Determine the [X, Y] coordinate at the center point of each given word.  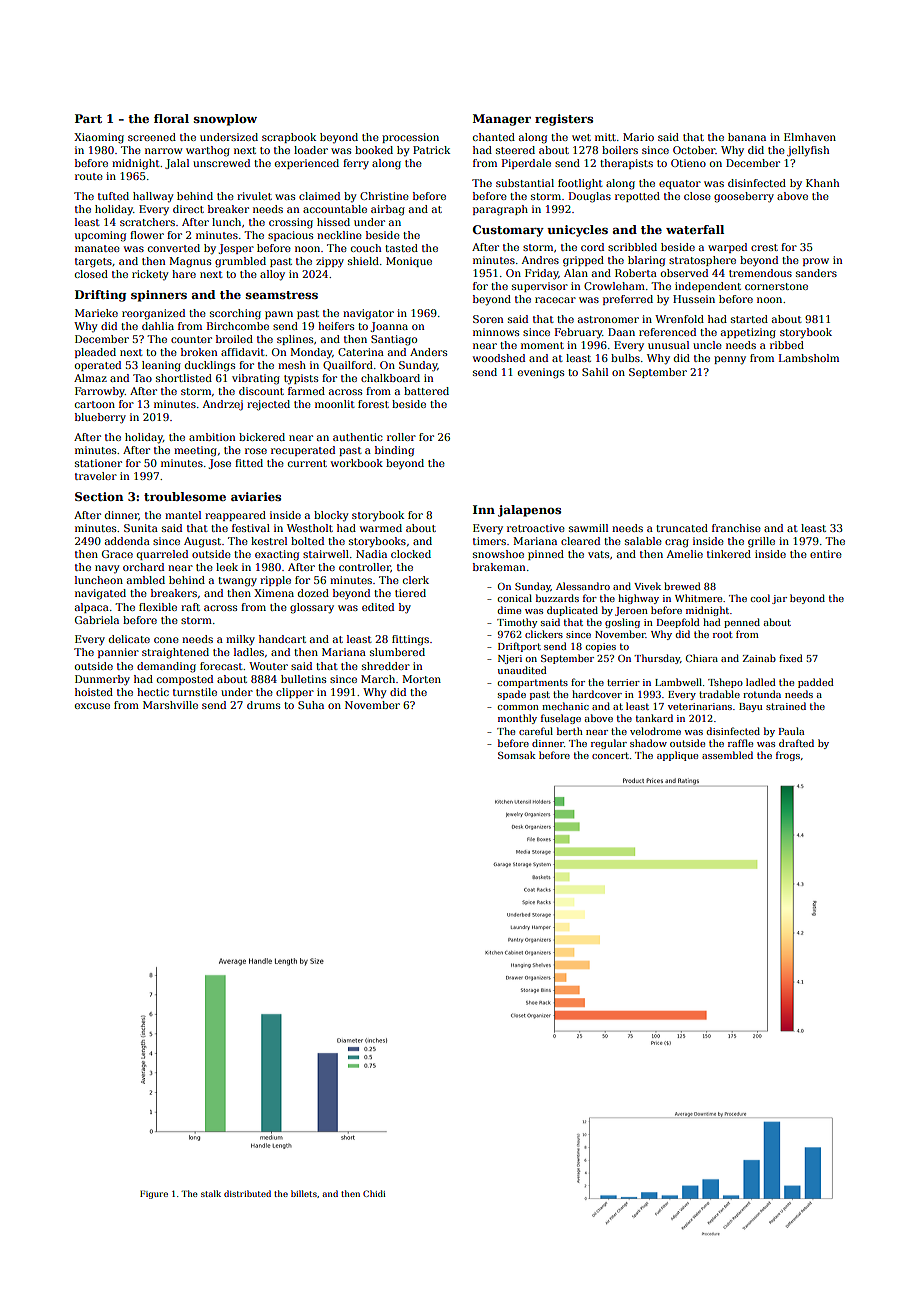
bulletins [303, 679]
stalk [211, 1193]
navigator [368, 314]
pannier [118, 653]
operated [98, 366]
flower [147, 235]
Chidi [374, 1193]
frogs [788, 756]
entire [826, 554]
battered [426, 391]
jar [779, 599]
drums [263, 705]
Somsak [517, 755]
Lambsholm [809, 358]
